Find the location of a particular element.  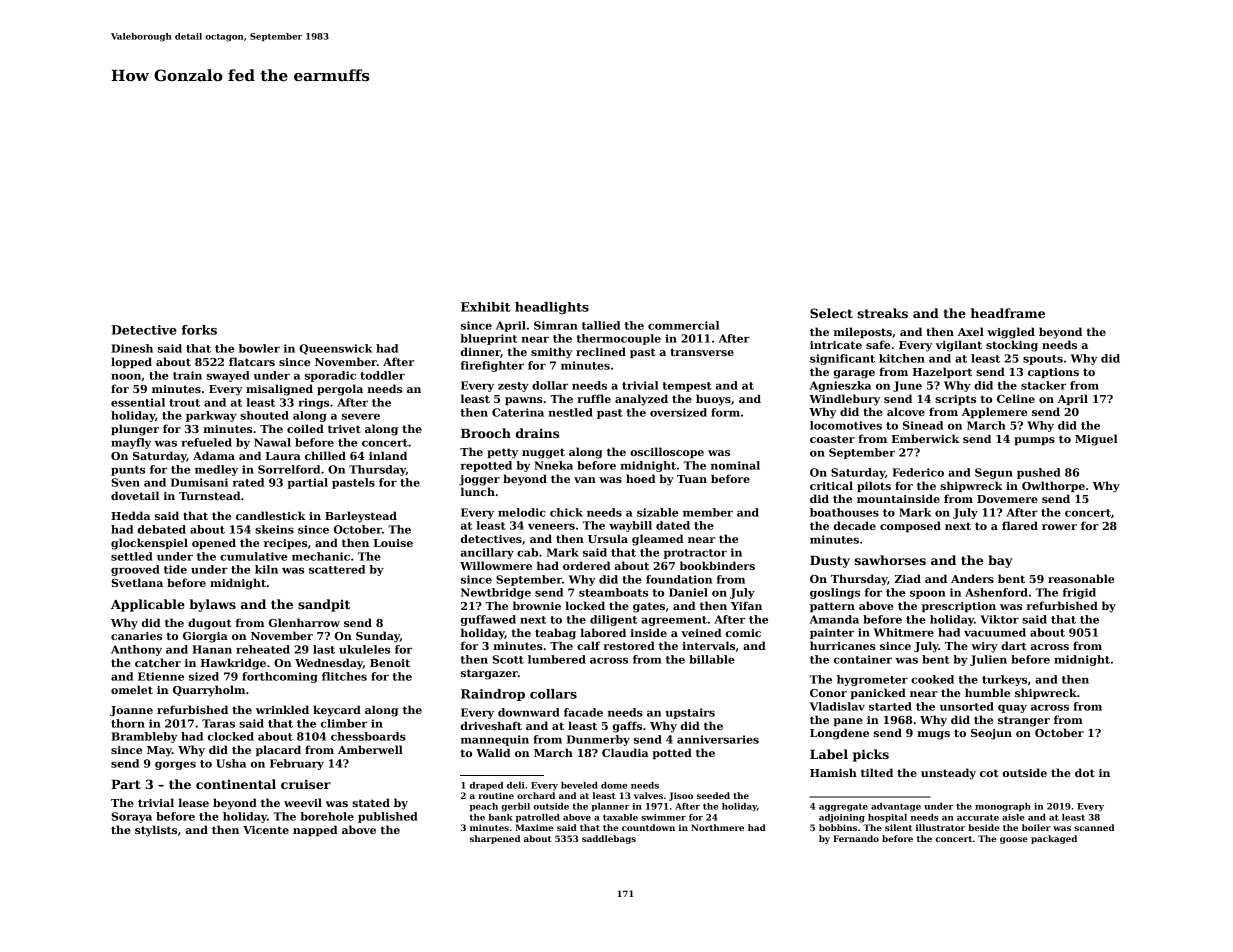

Dunmerby is located at coordinates (598, 740).
